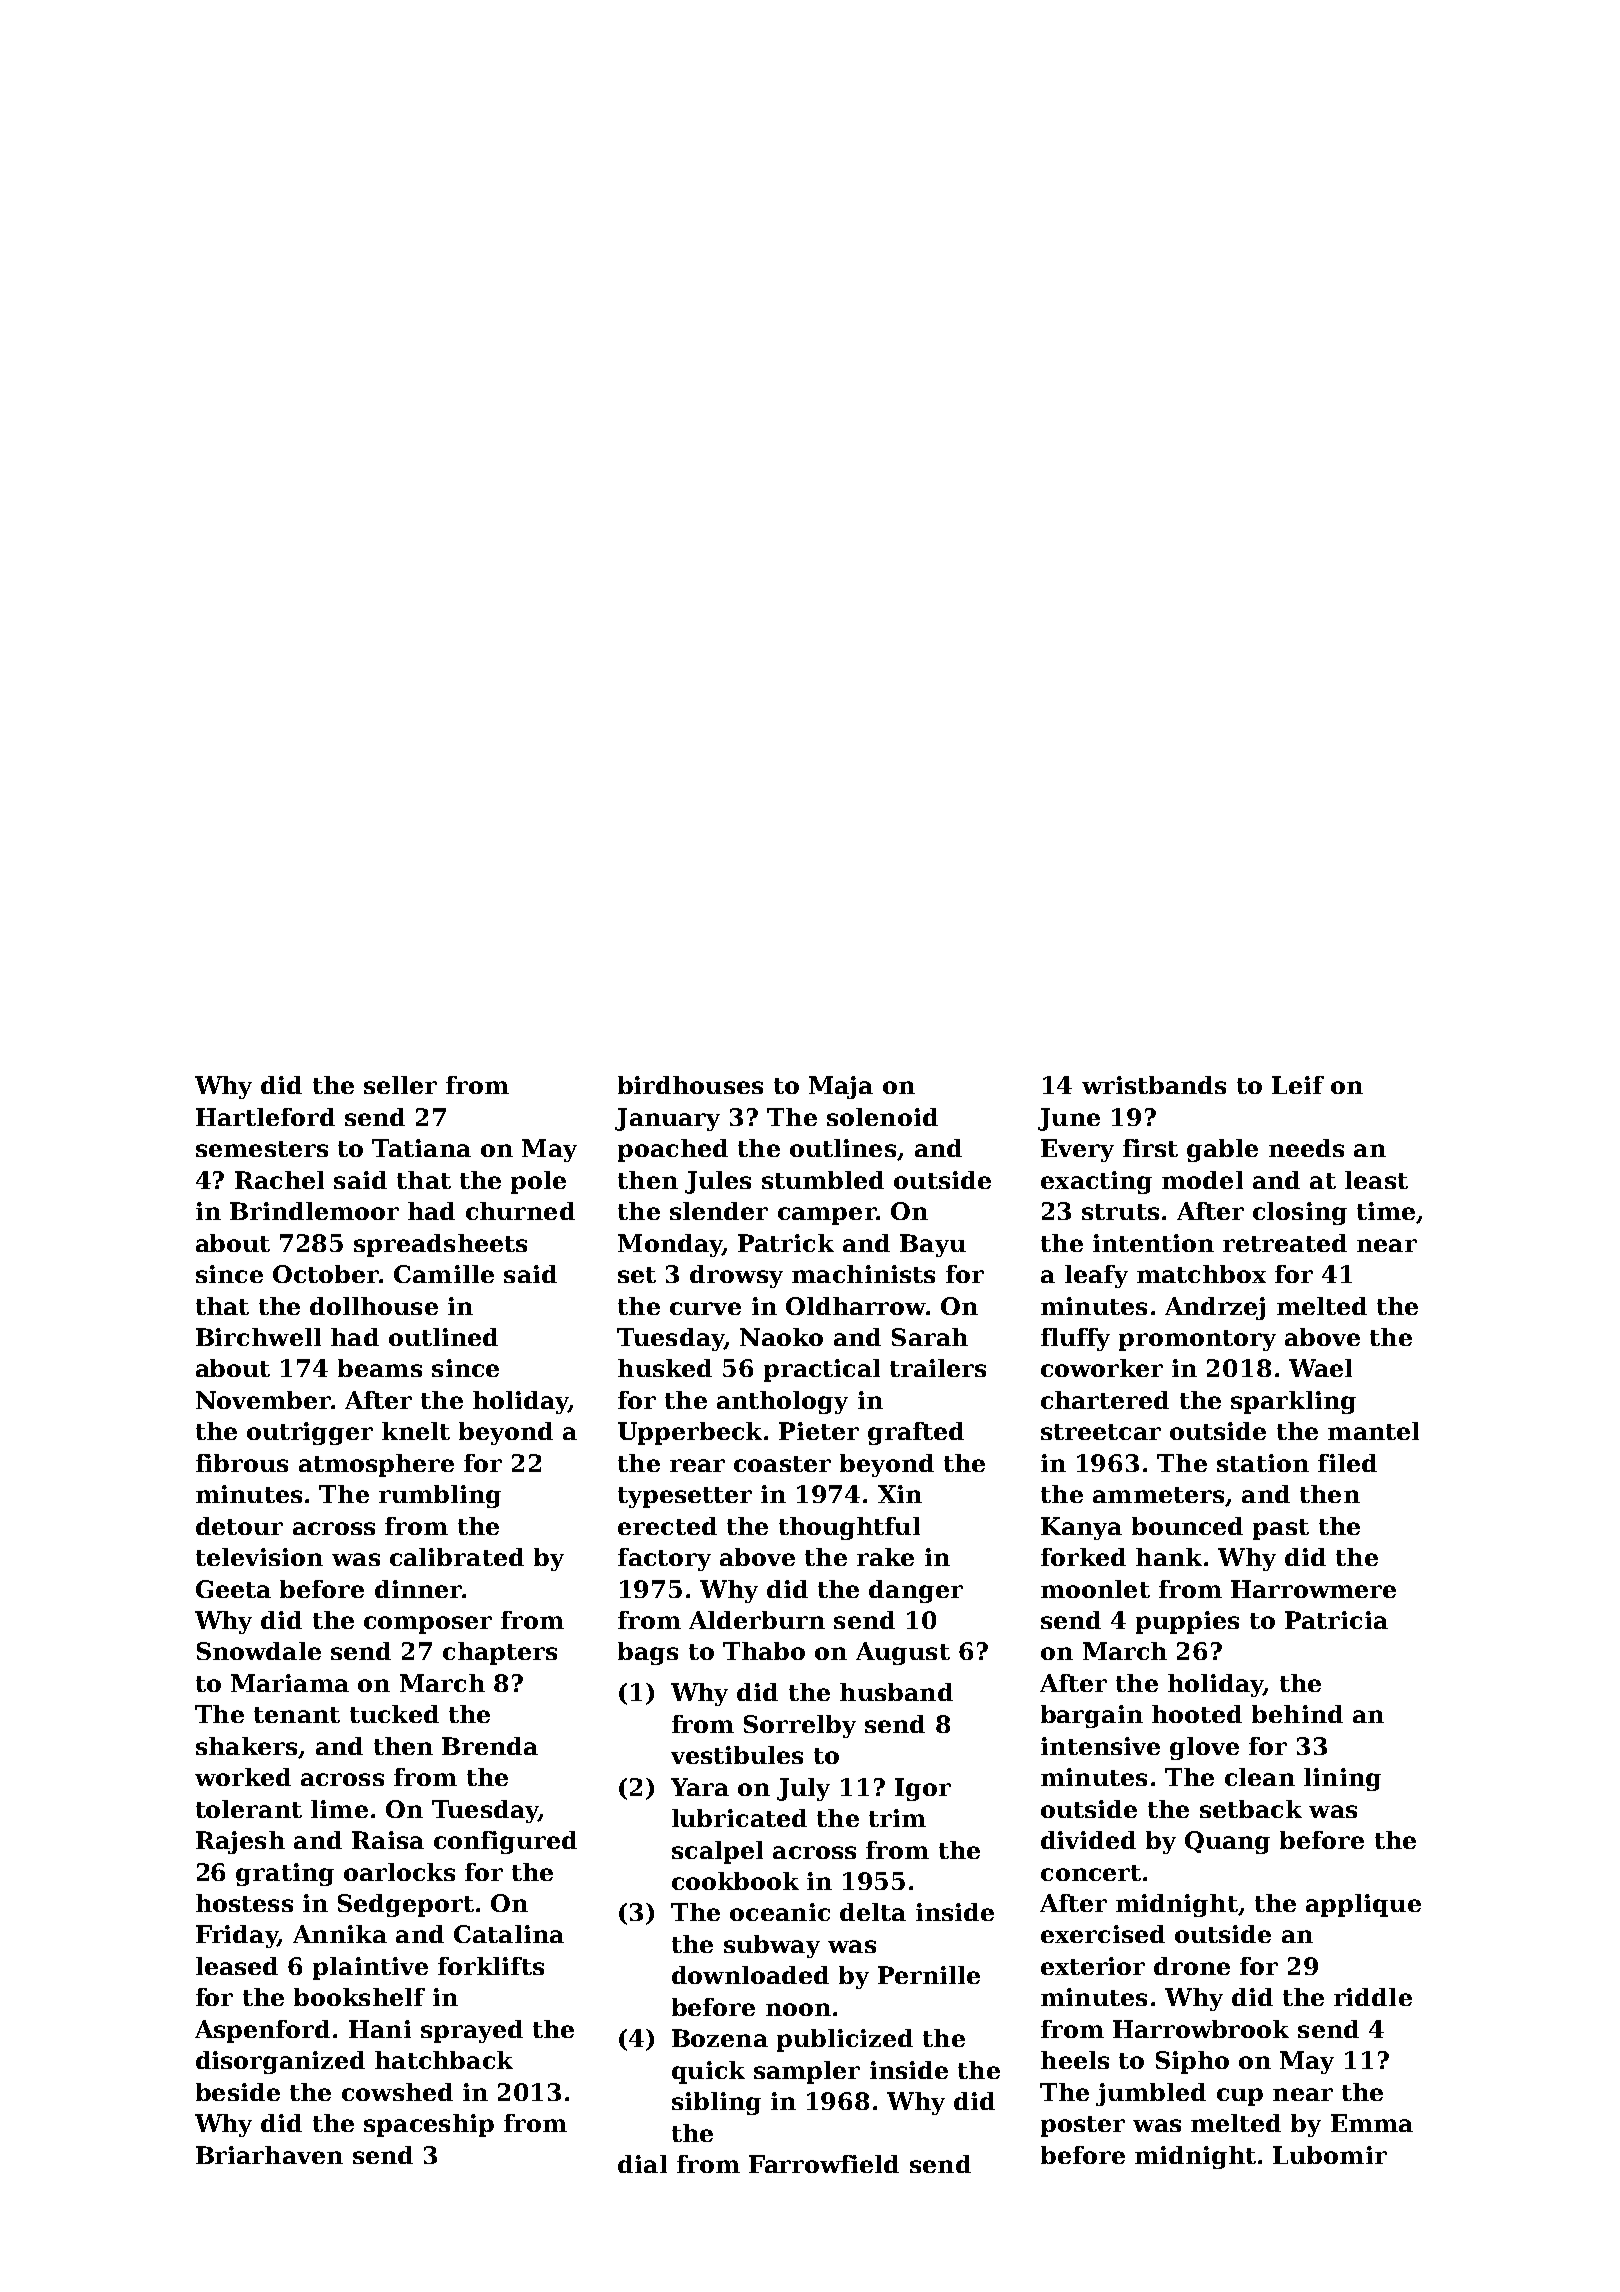  What do you see at coordinates (841, 1087) in the screenshot?
I see `Maja` at bounding box center [841, 1087].
